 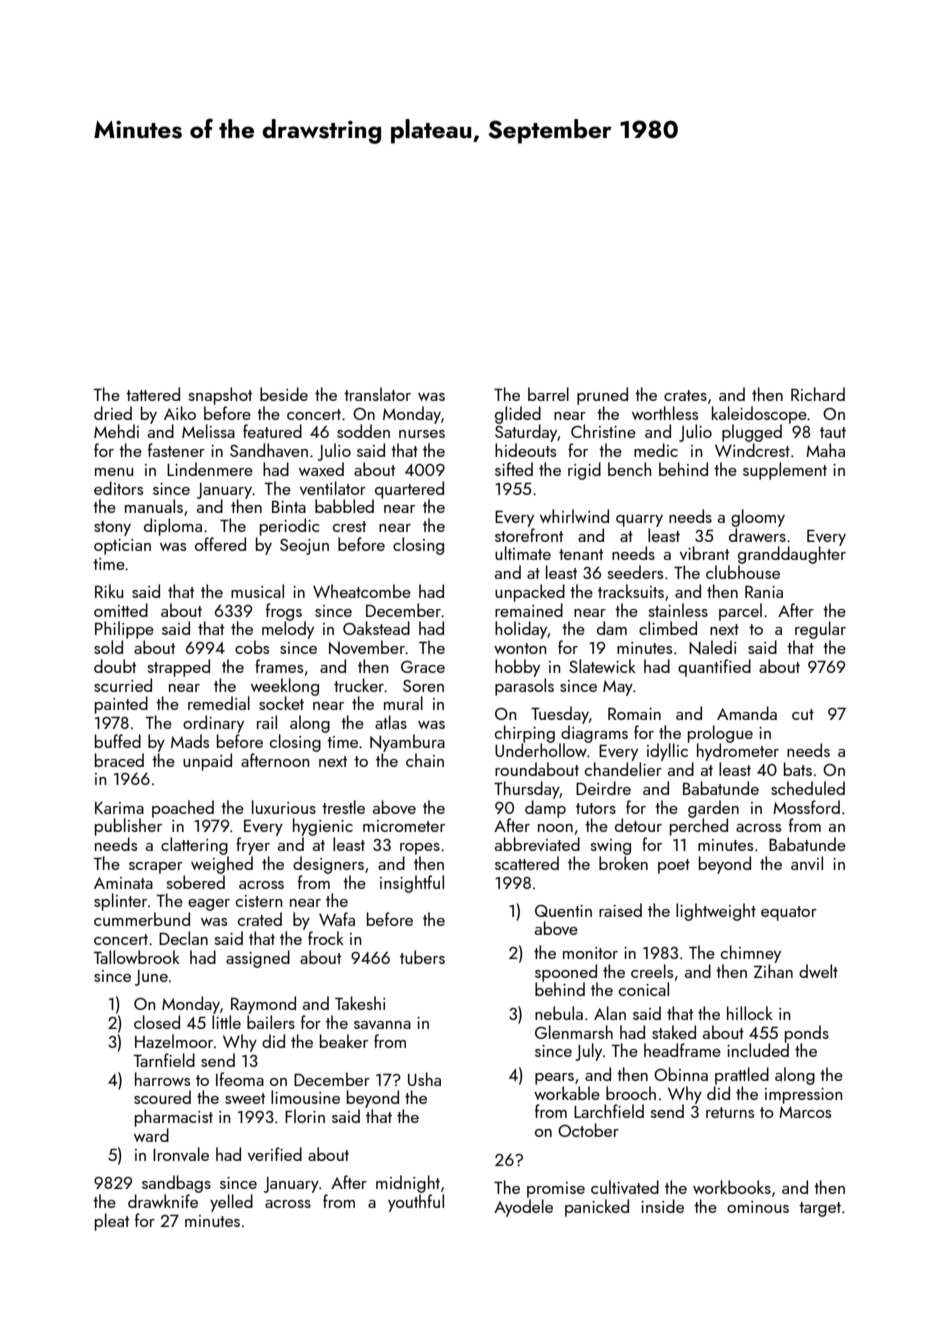 What do you see at coordinates (566, 973) in the screenshot?
I see `spooned` at bounding box center [566, 973].
